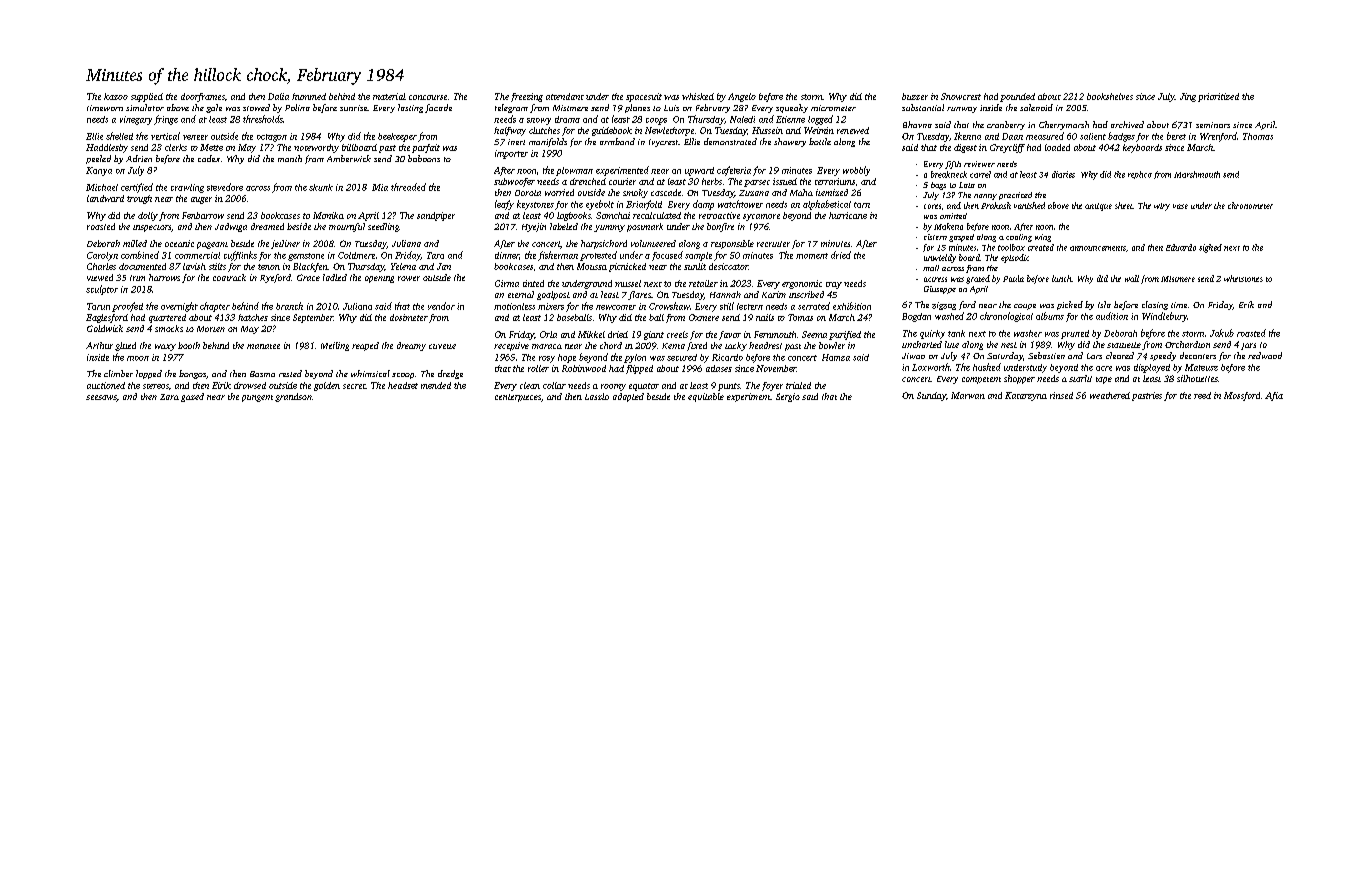 The width and height of the screenshot is (1372, 887). What do you see at coordinates (101, 398) in the screenshot?
I see `seesaws` at bounding box center [101, 398].
